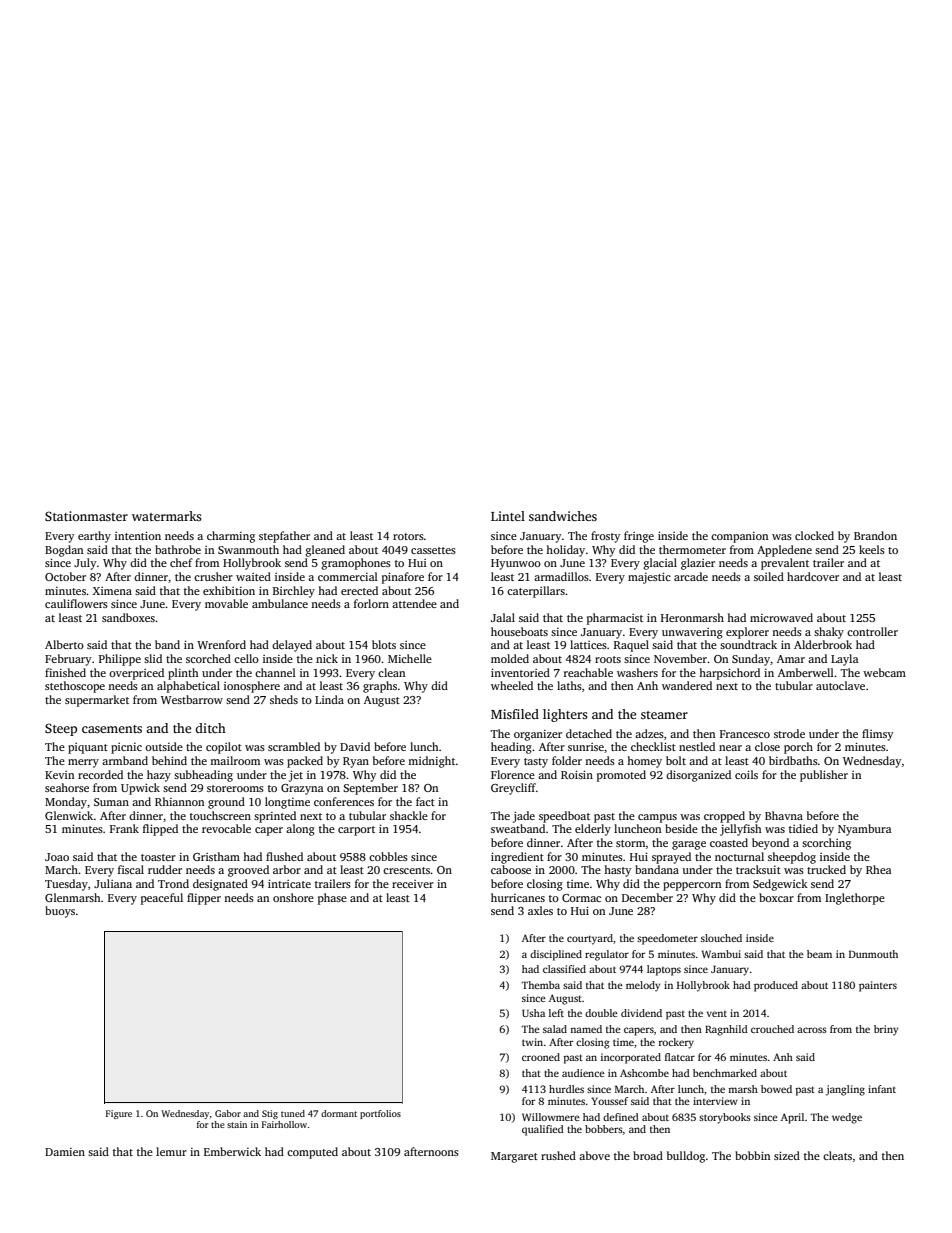 The height and width of the image is (1233, 952). What do you see at coordinates (543, 1130) in the image?
I see `qualified` at bounding box center [543, 1130].
